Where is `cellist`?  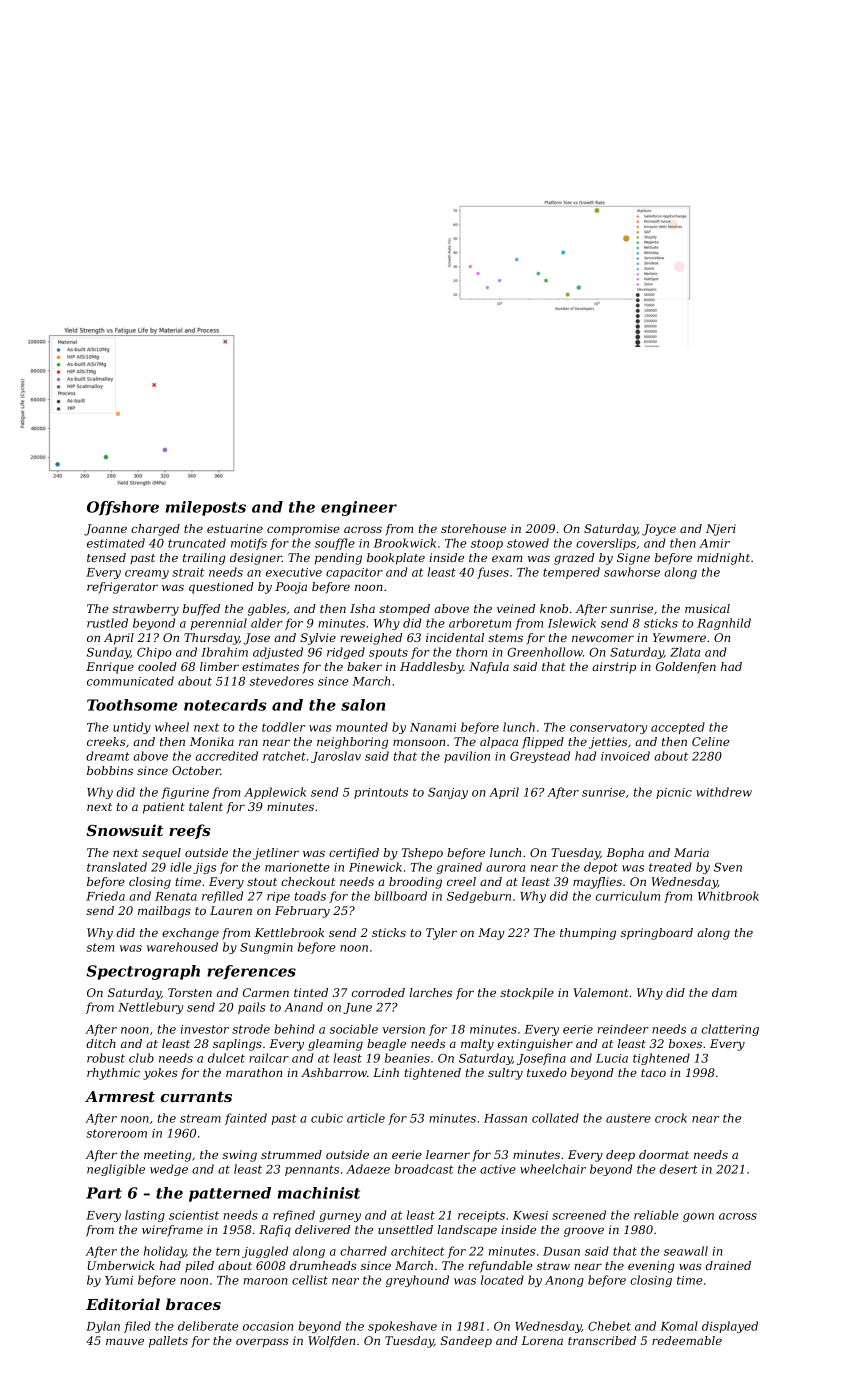 cellist is located at coordinates (310, 1280).
